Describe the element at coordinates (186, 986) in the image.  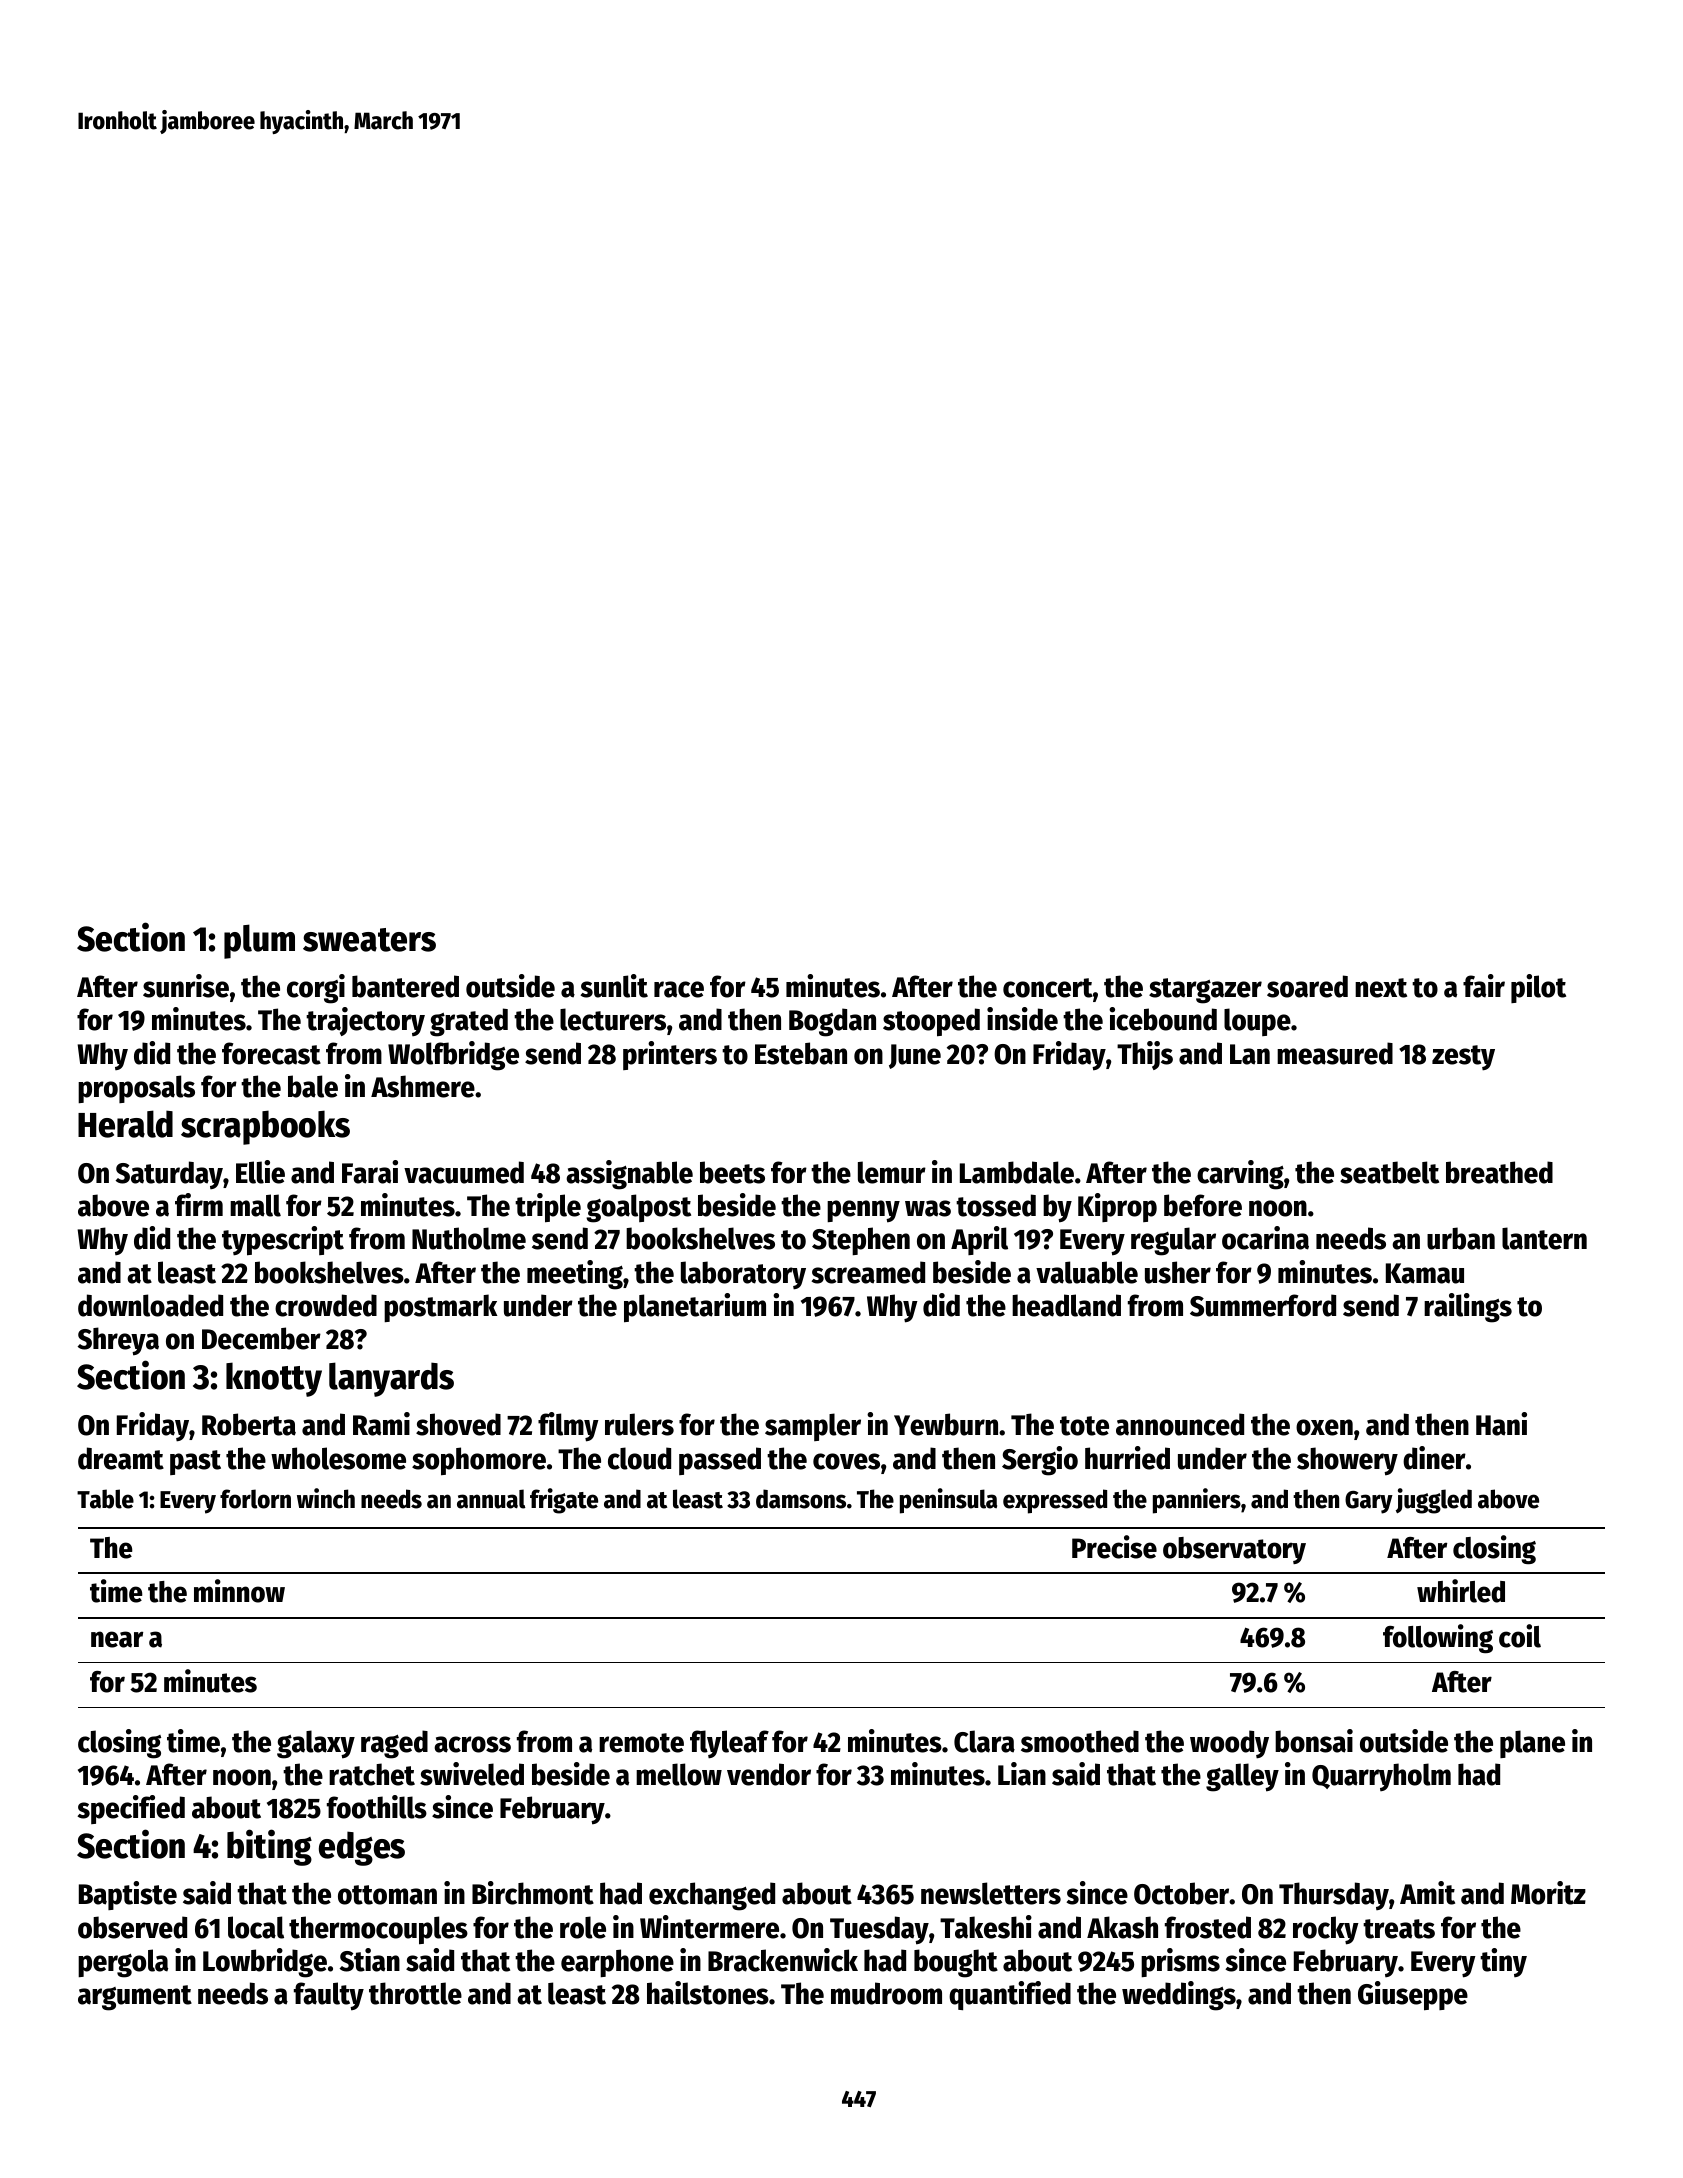
I see `sunrise` at that location.
